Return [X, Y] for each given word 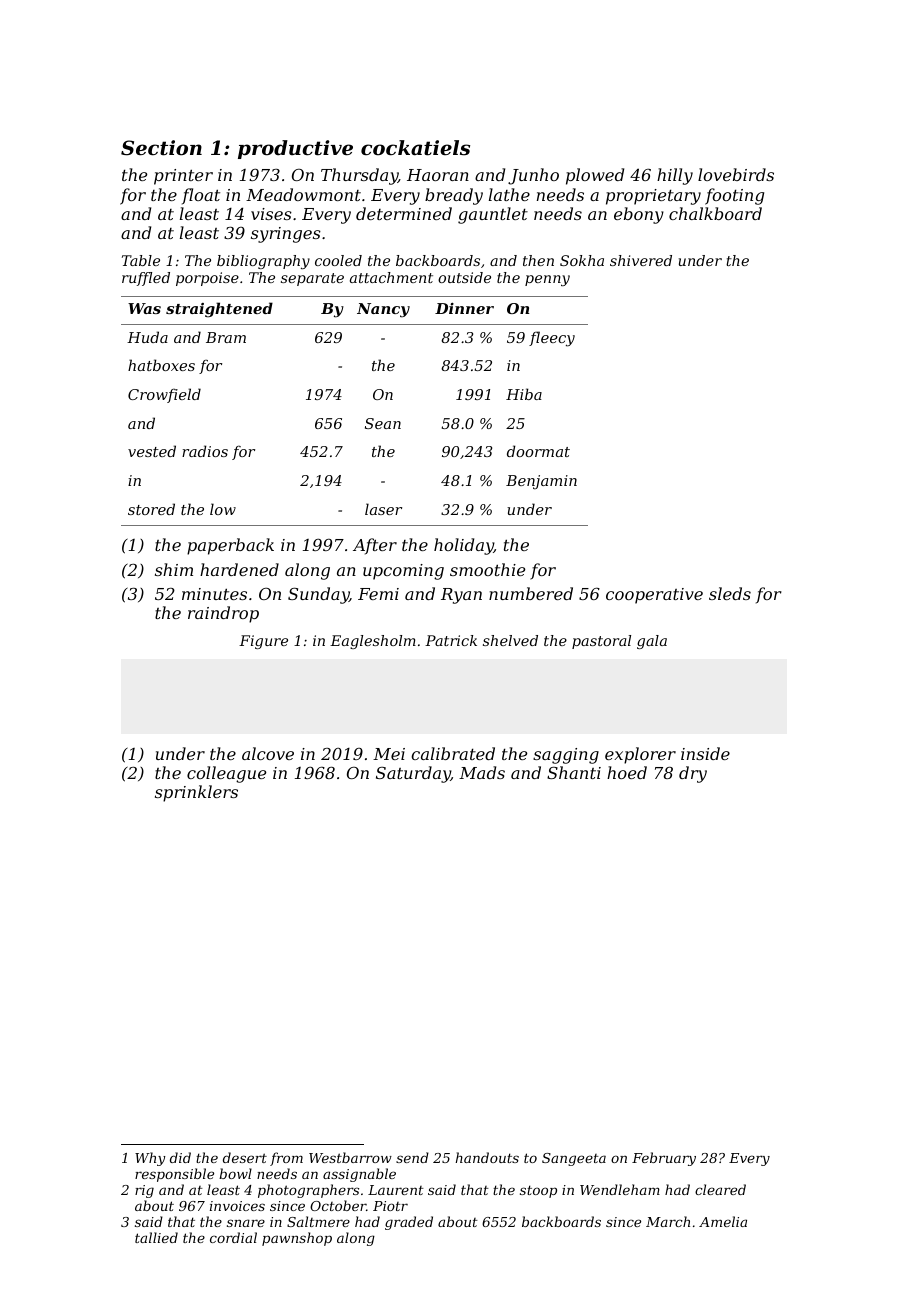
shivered [641, 260]
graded [409, 1223]
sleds [730, 593]
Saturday [413, 774]
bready [454, 196]
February [664, 1159]
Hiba [524, 394]
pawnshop [297, 1239]
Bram [226, 337]
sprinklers [196, 793]
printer [183, 177]
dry [693, 774]
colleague [226, 774]
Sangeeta [574, 1159]
